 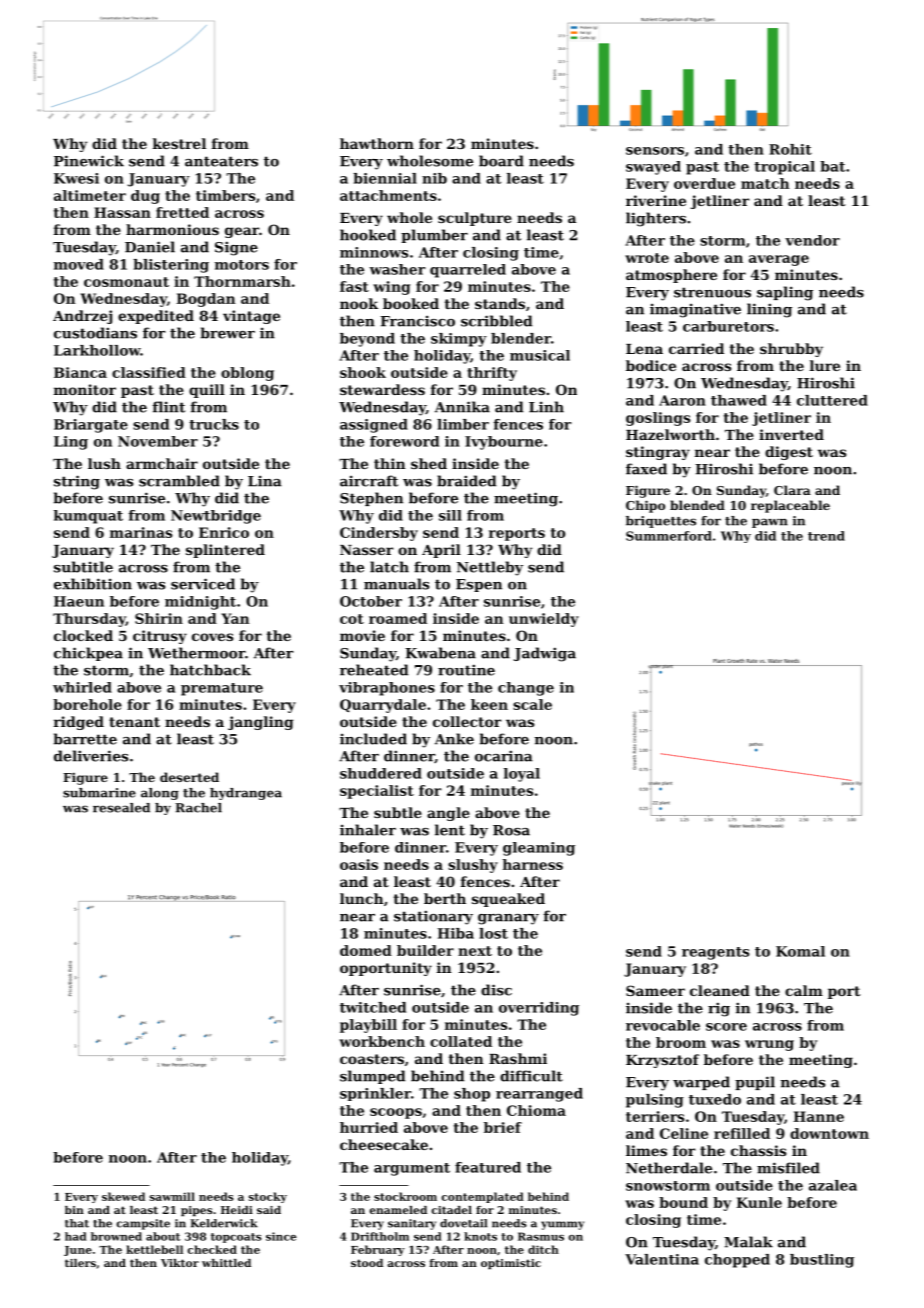 What do you see at coordinates (737, 1261) in the image?
I see `chopped` at bounding box center [737, 1261].
